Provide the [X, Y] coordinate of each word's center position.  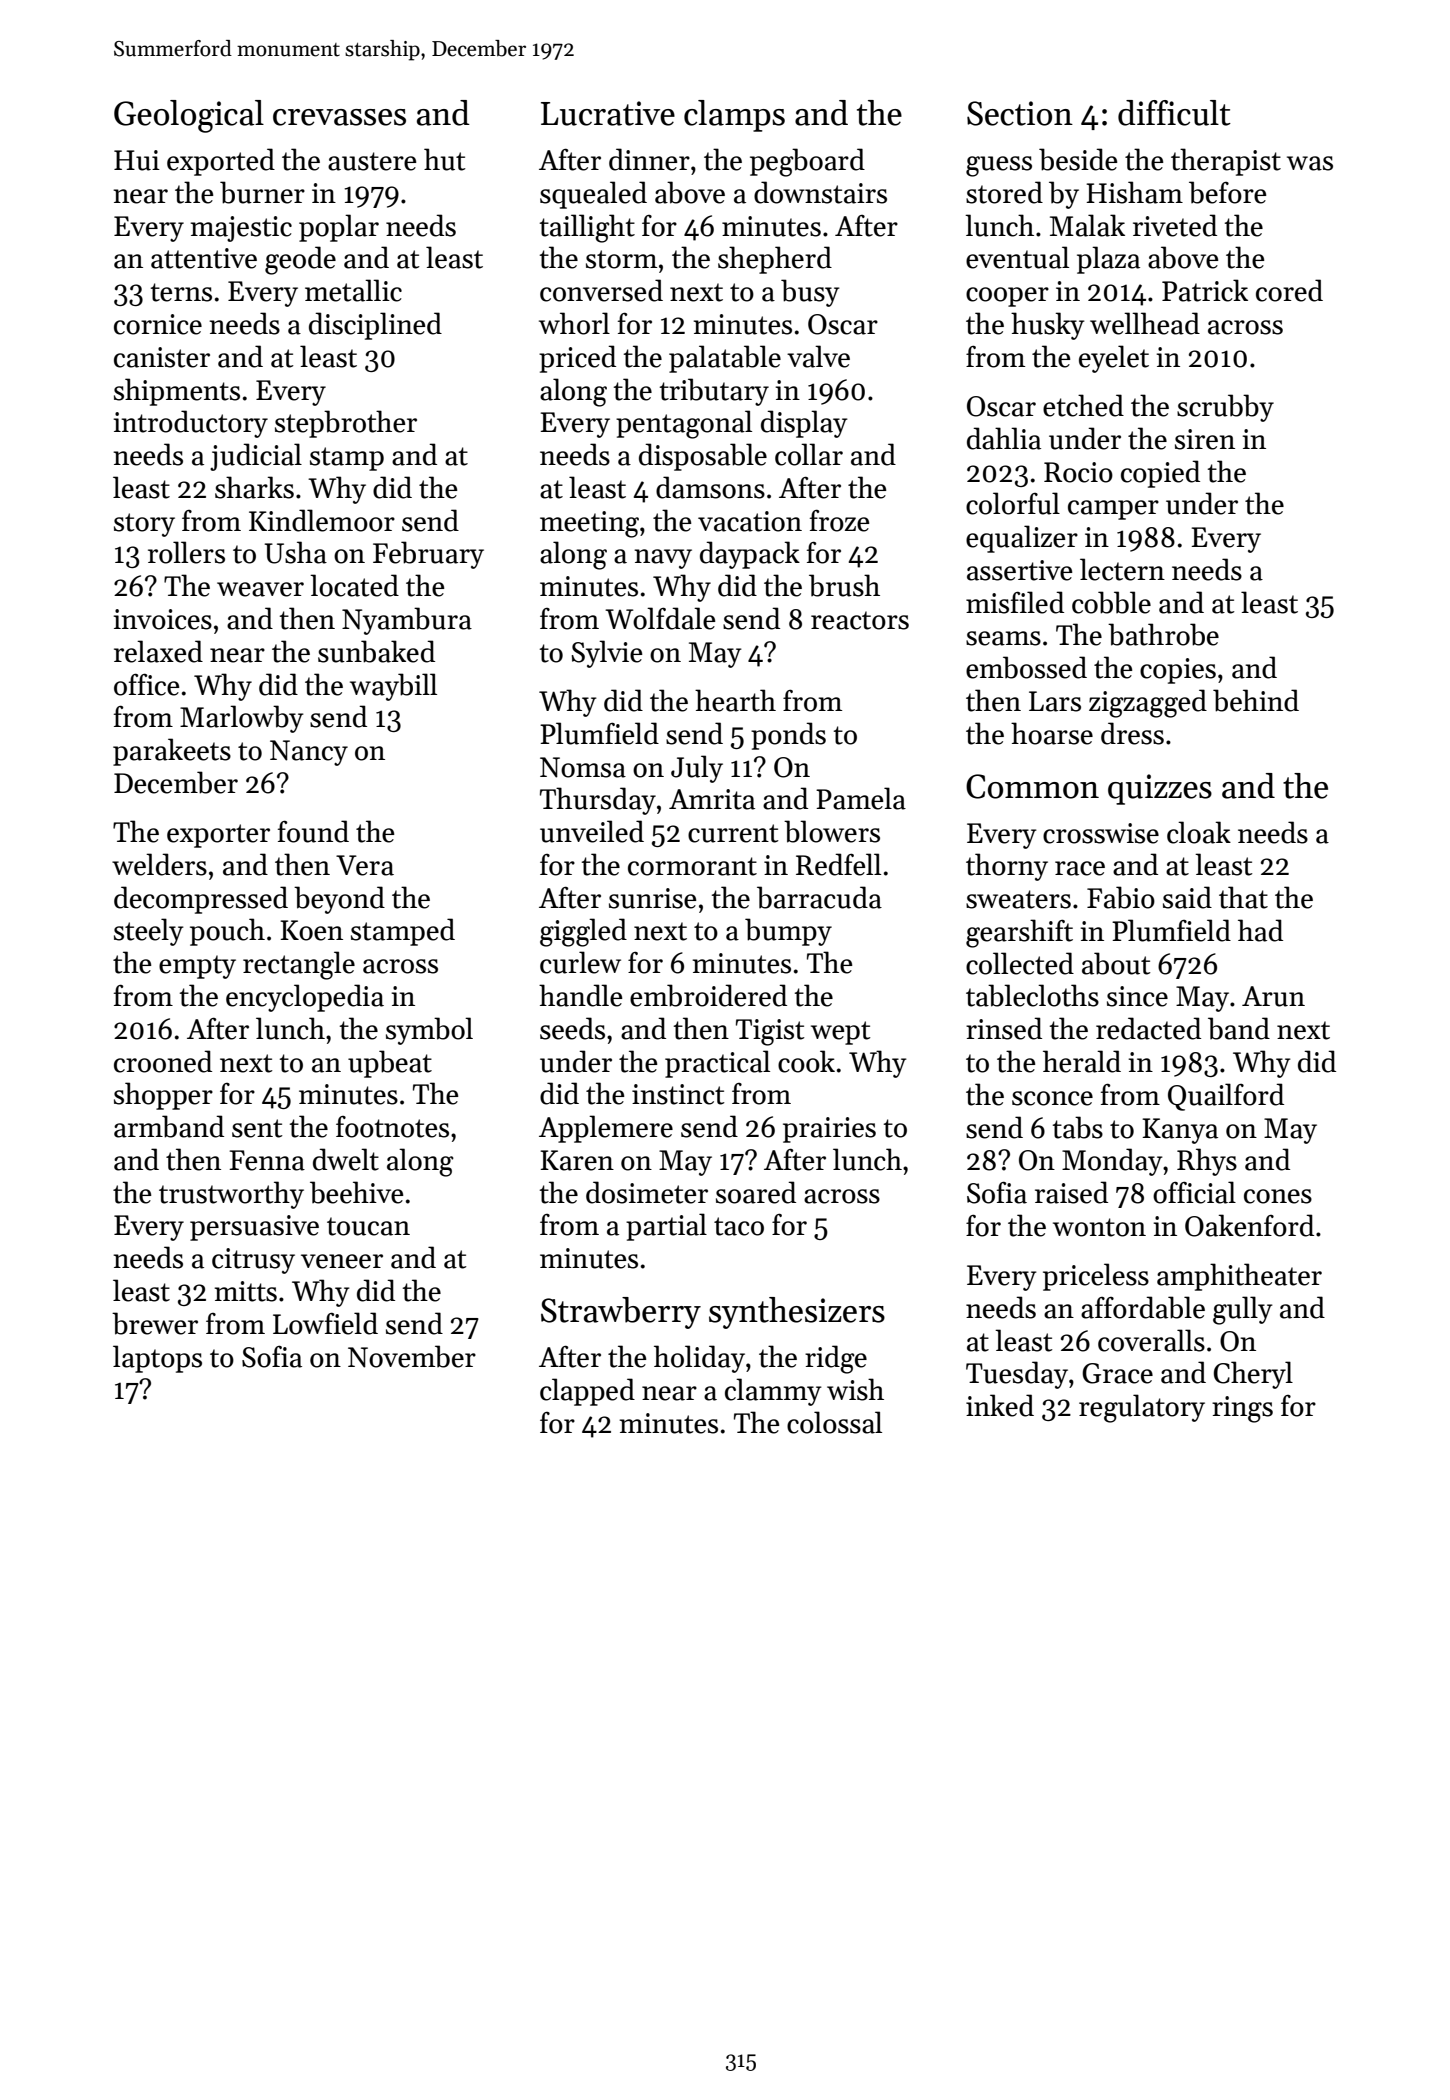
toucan [368, 1226]
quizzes [1160, 789]
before [1227, 192]
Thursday [598, 801]
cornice [158, 324]
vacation [750, 521]
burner [262, 192]
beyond [339, 900]
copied [1160, 474]
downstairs [820, 192]
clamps [734, 116]
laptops [157, 1359]
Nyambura [407, 621]
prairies [829, 1130]
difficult [1174, 113]
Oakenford [1249, 1225]
